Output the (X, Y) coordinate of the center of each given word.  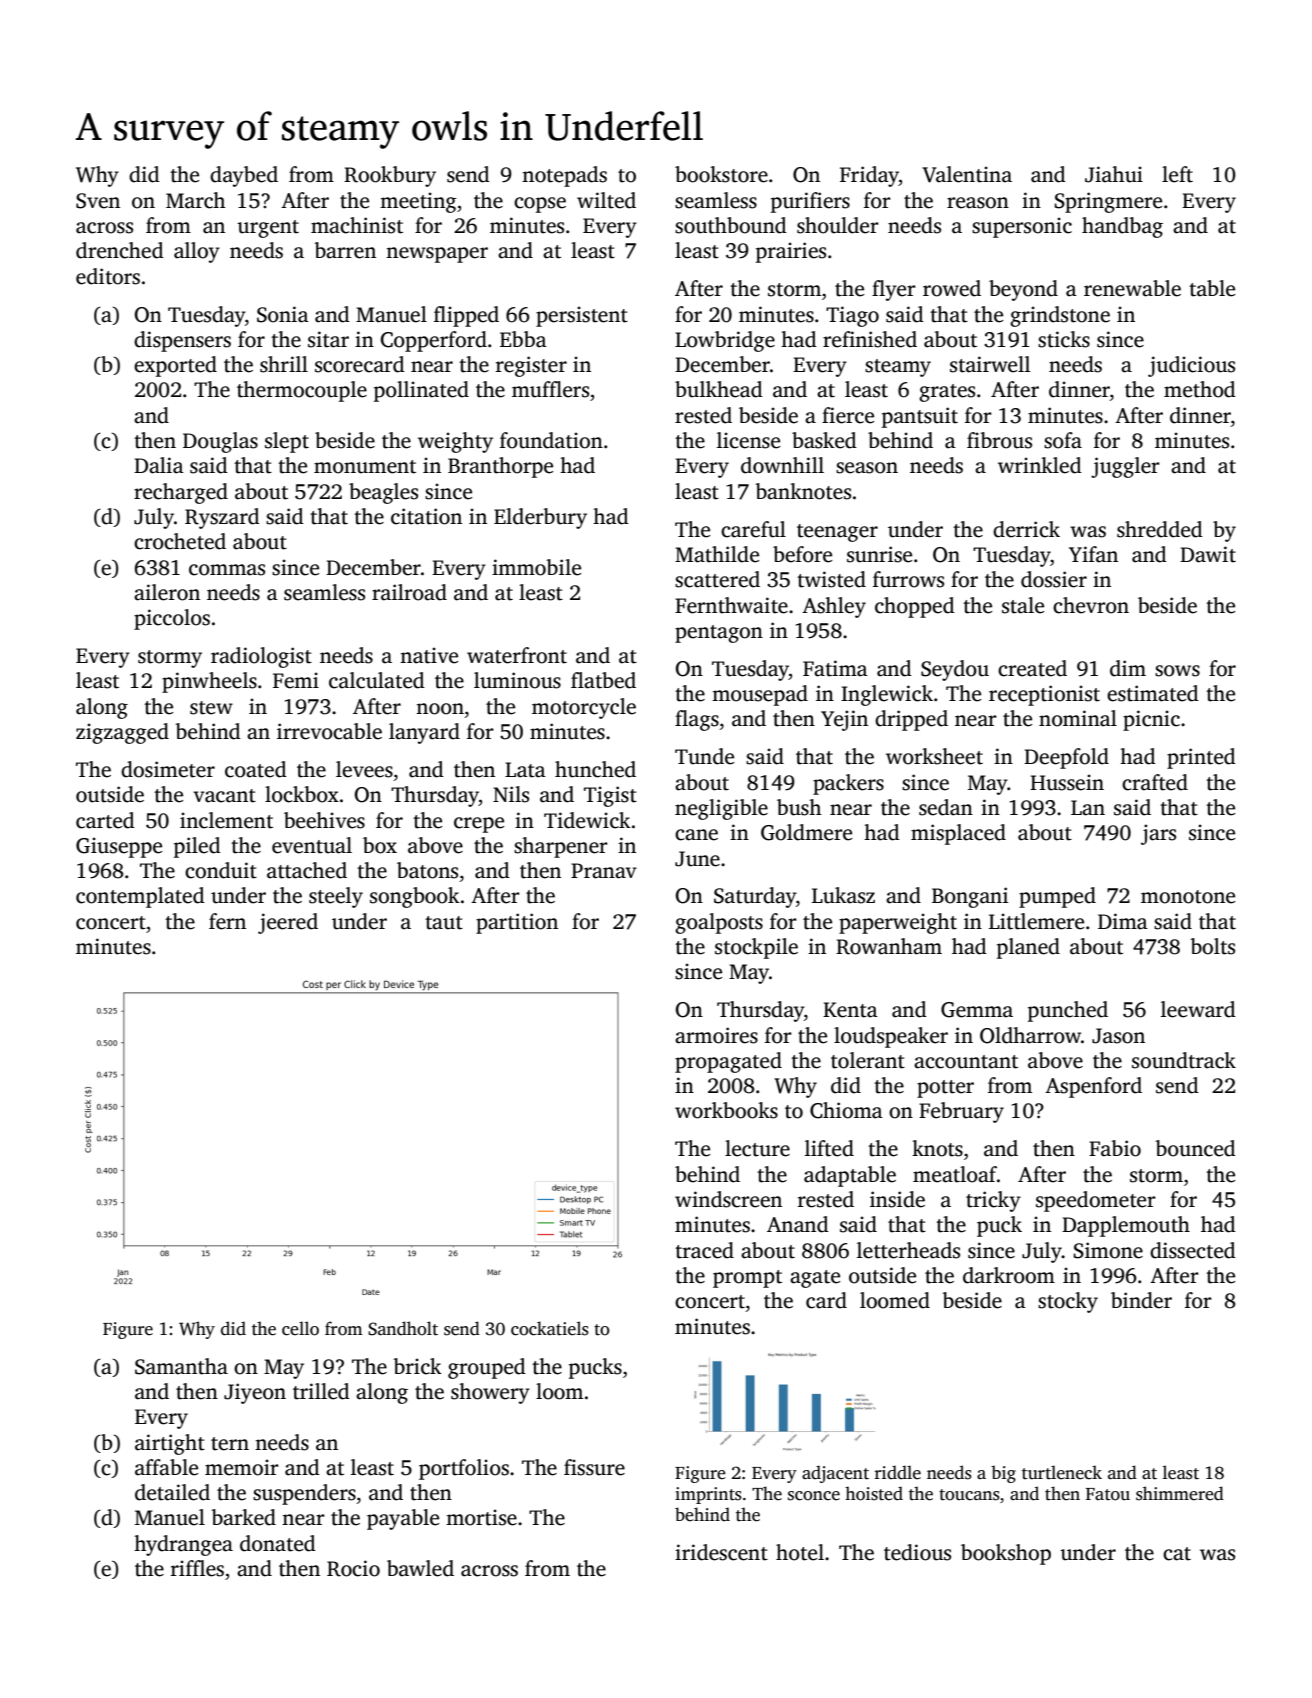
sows (1177, 671)
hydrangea (183, 1545)
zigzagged (122, 733)
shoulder (838, 225)
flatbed (603, 680)
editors (108, 276)
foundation (551, 440)
